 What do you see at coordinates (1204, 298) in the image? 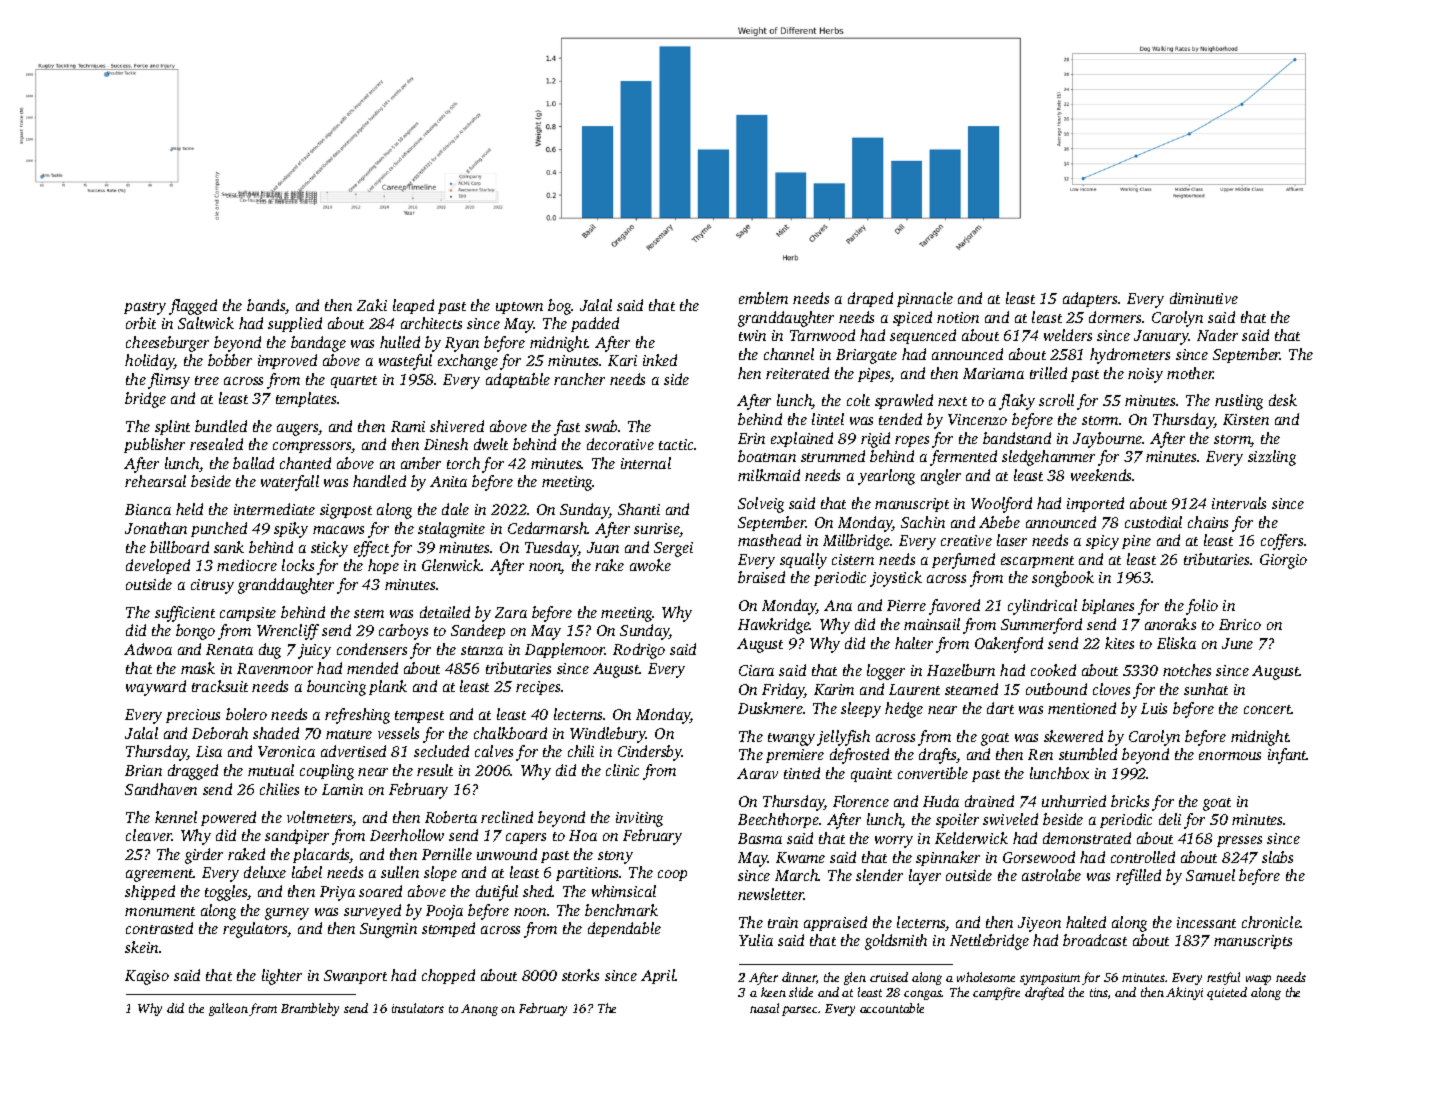
I see `diminutive` at bounding box center [1204, 298].
